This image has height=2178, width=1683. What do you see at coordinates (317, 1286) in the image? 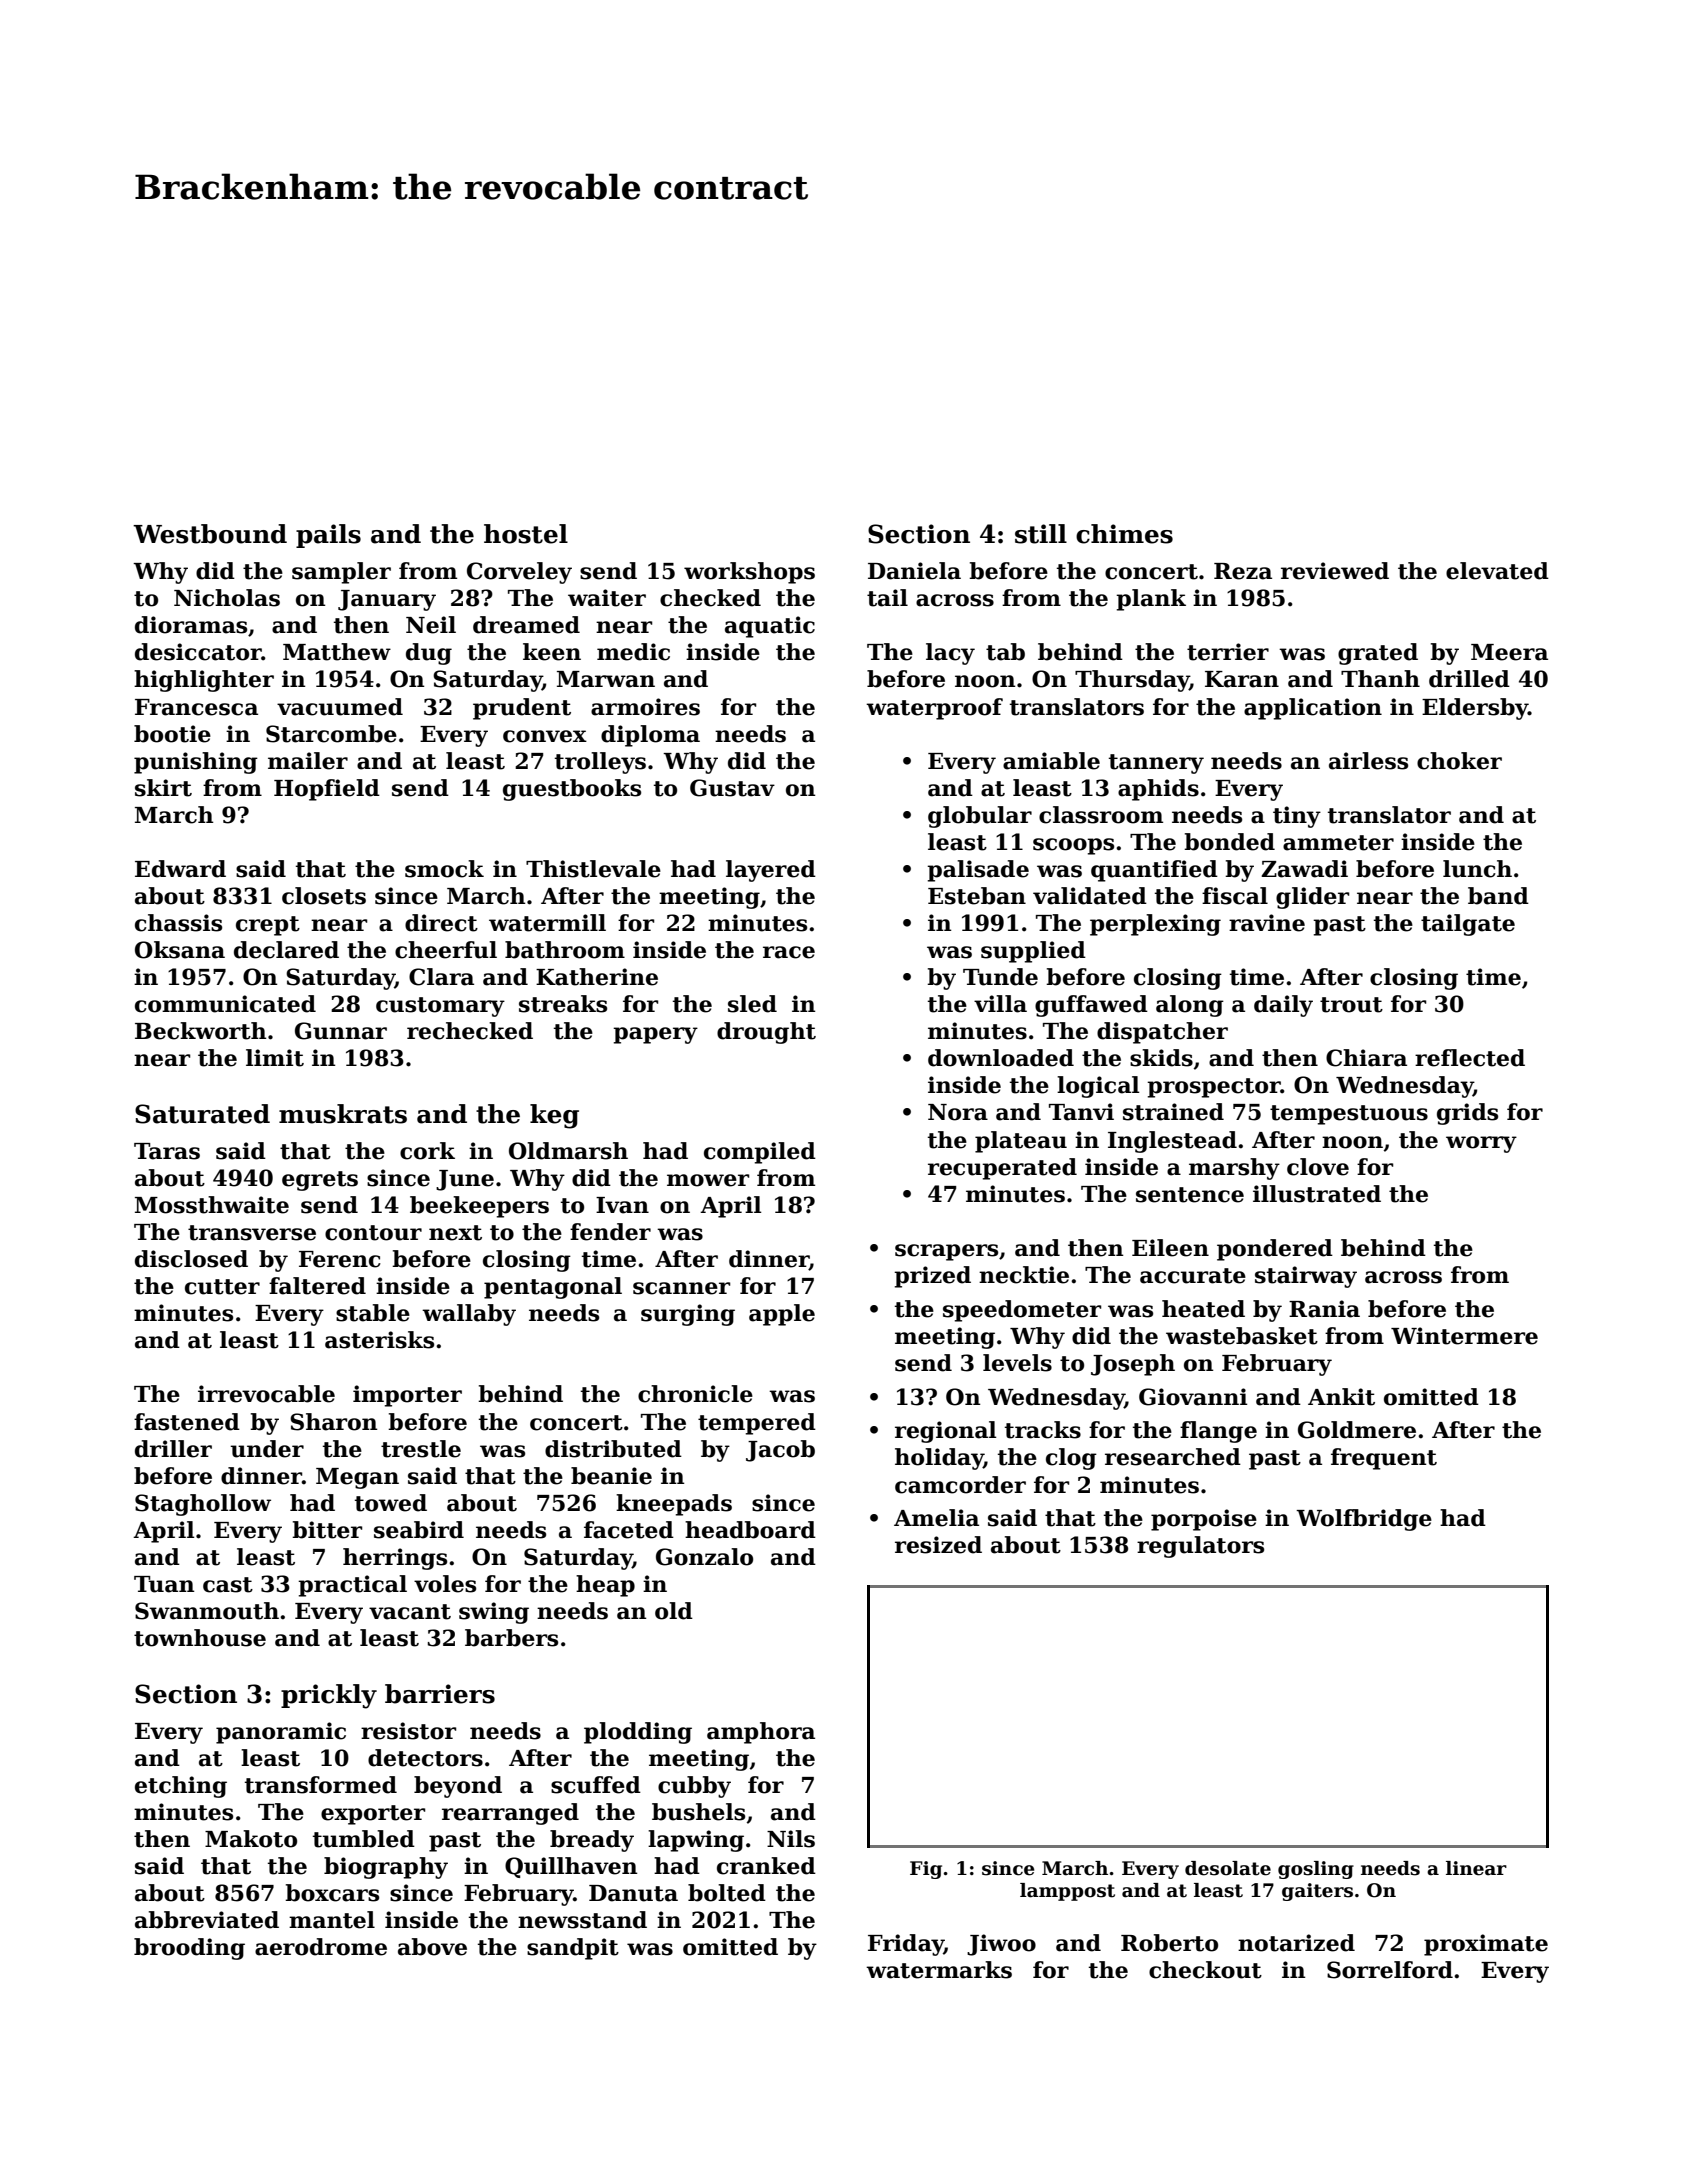
I see `faltered` at bounding box center [317, 1286].
